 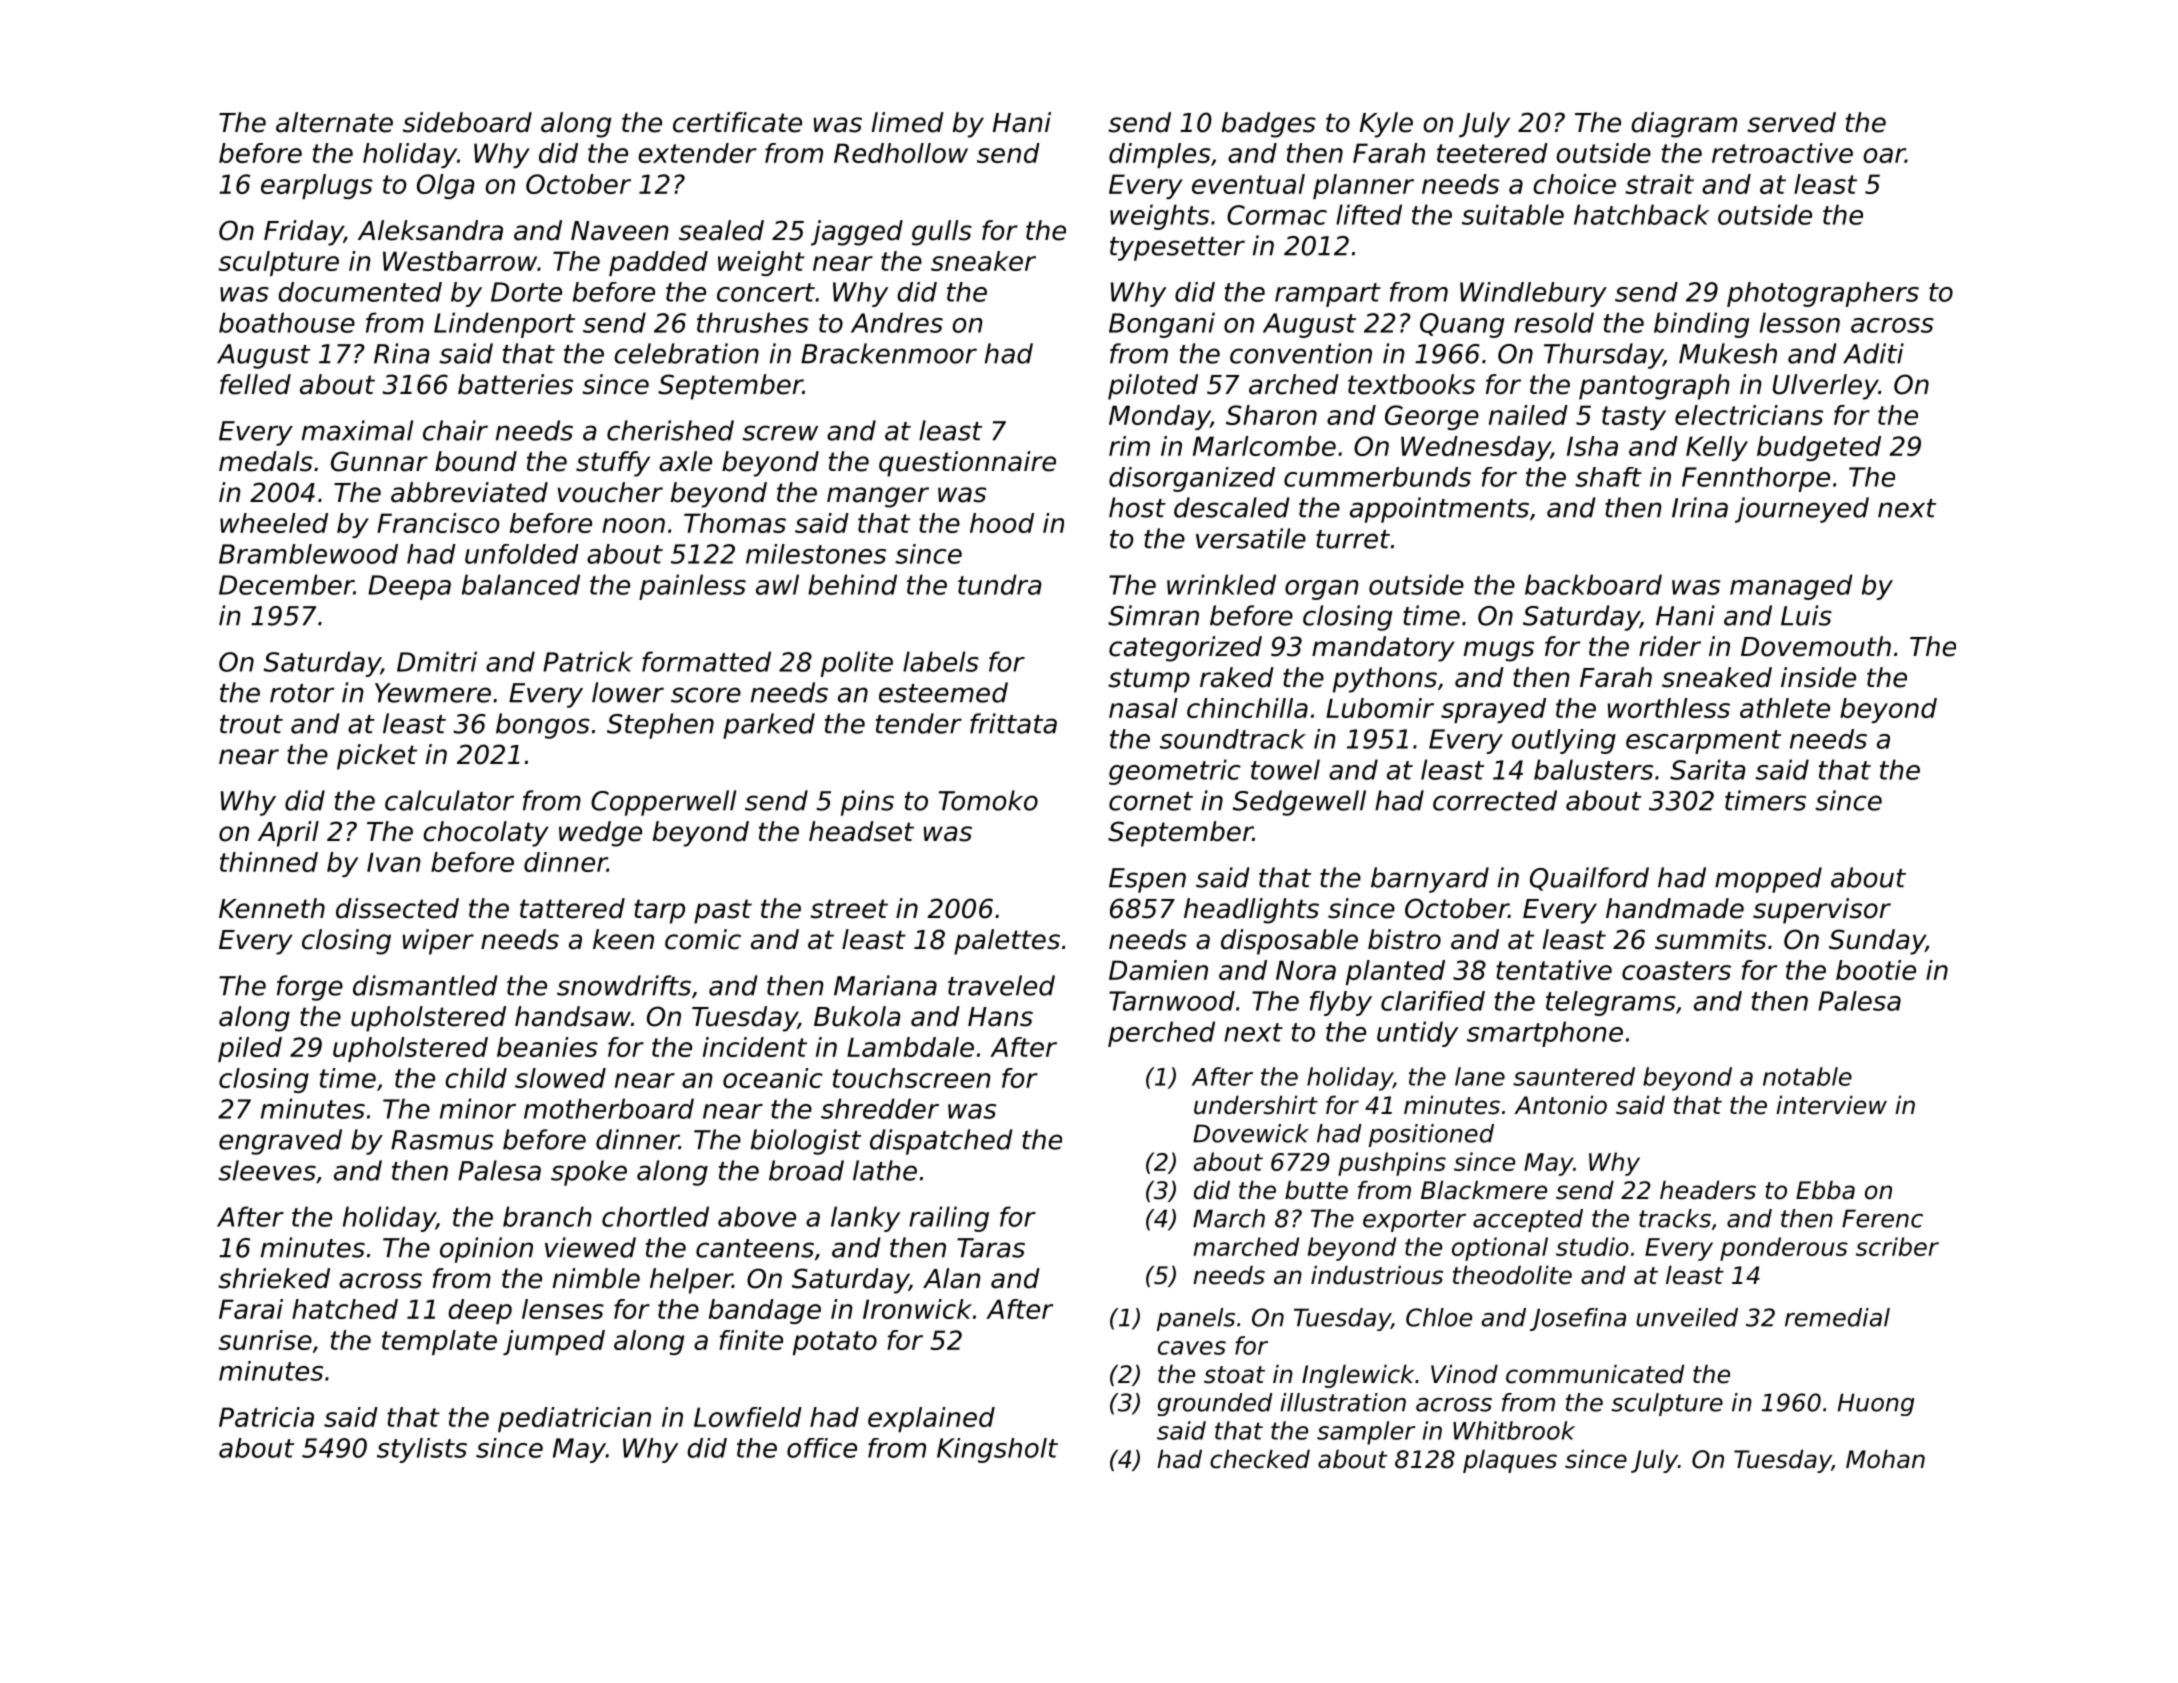 I want to click on photographers, so click(x=1823, y=294).
